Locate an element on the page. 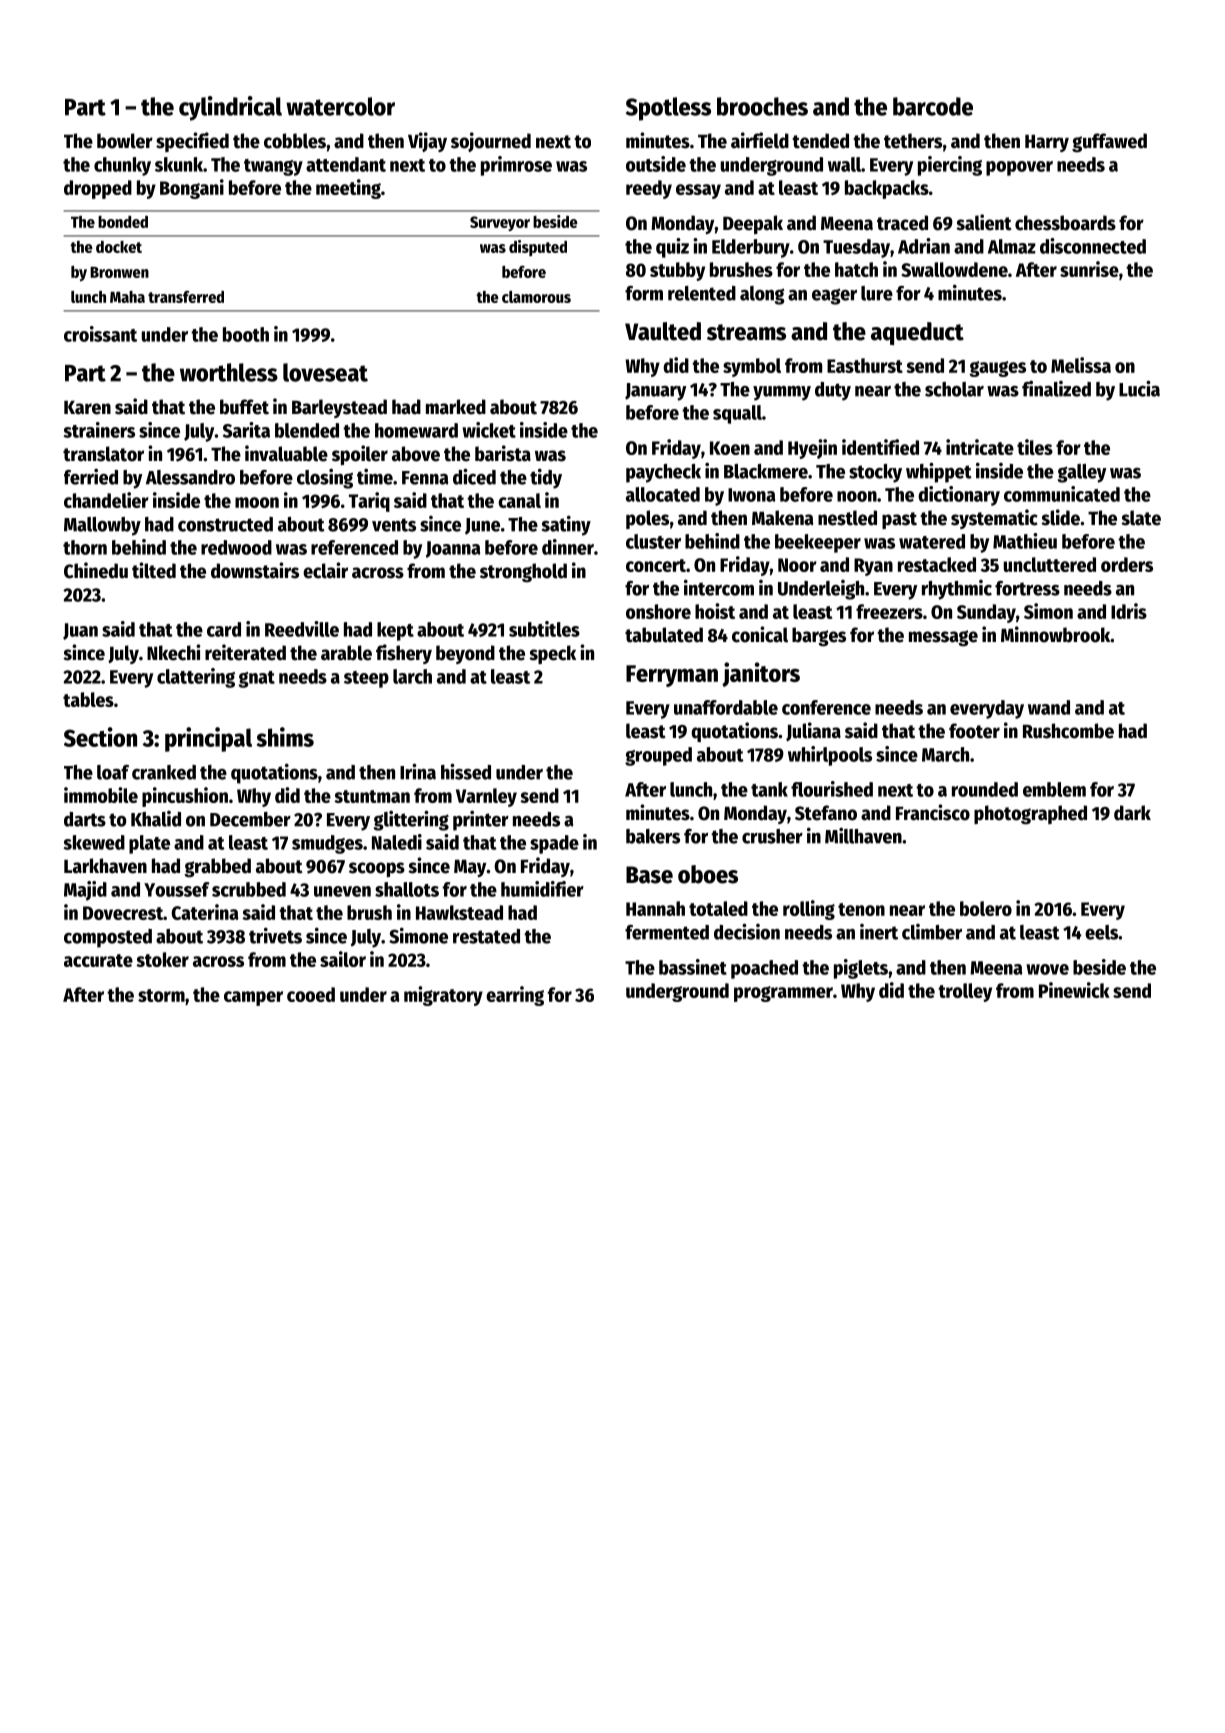 The height and width of the document is (1733, 1225). popover is located at coordinates (1019, 168).
